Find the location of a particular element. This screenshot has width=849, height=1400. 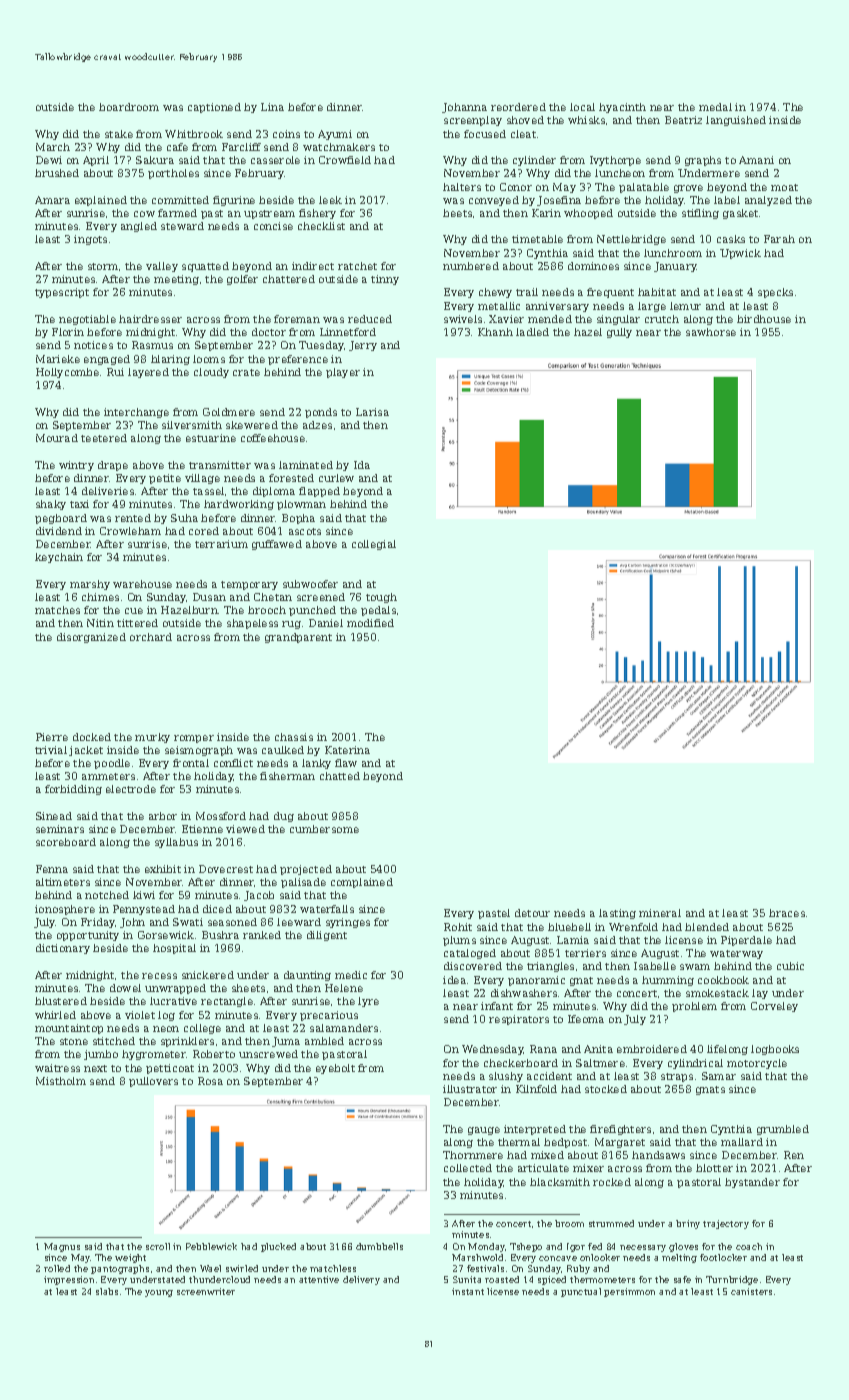

eyebolt is located at coordinates (335, 1069).
